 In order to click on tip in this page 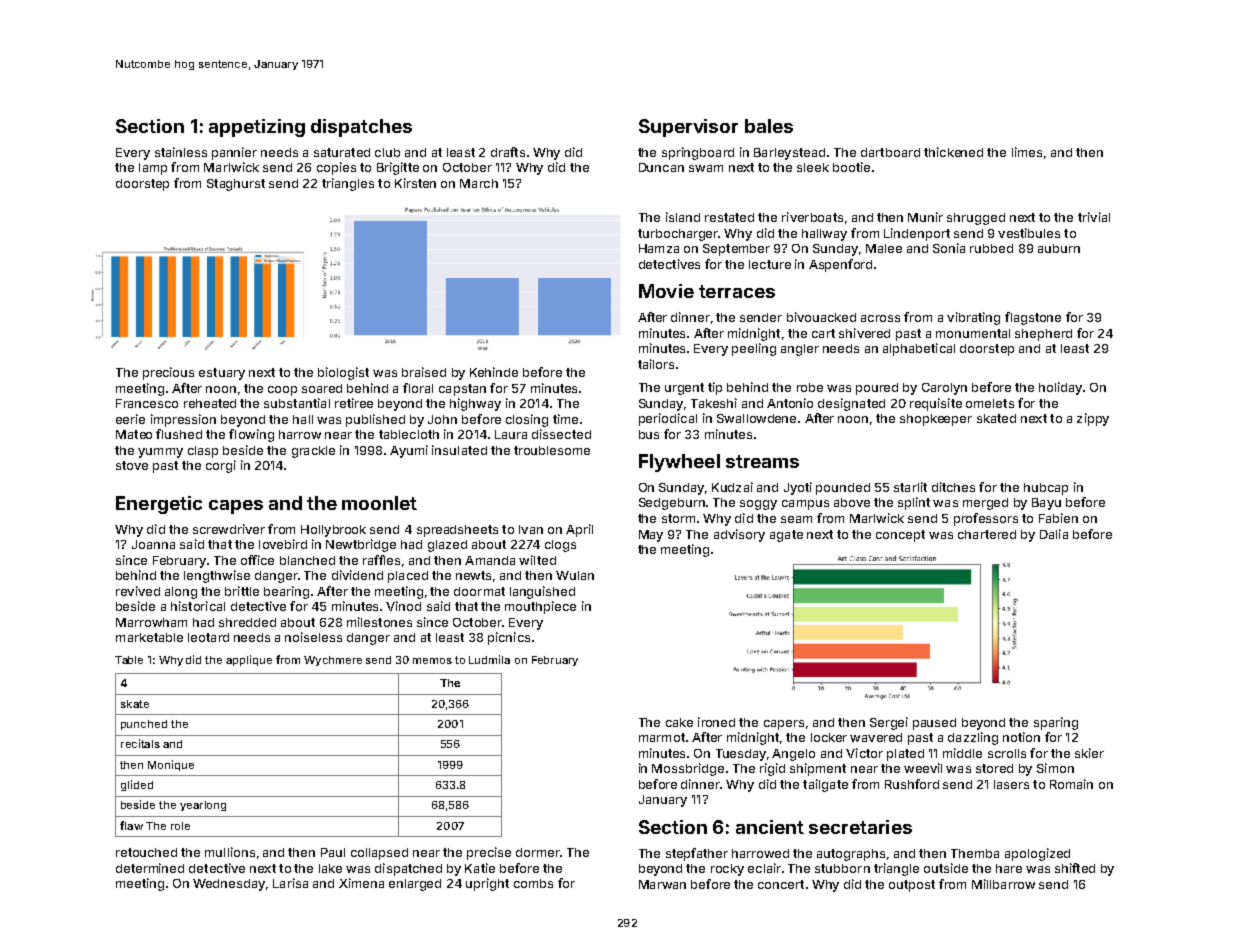, I will do `click(715, 388)`.
